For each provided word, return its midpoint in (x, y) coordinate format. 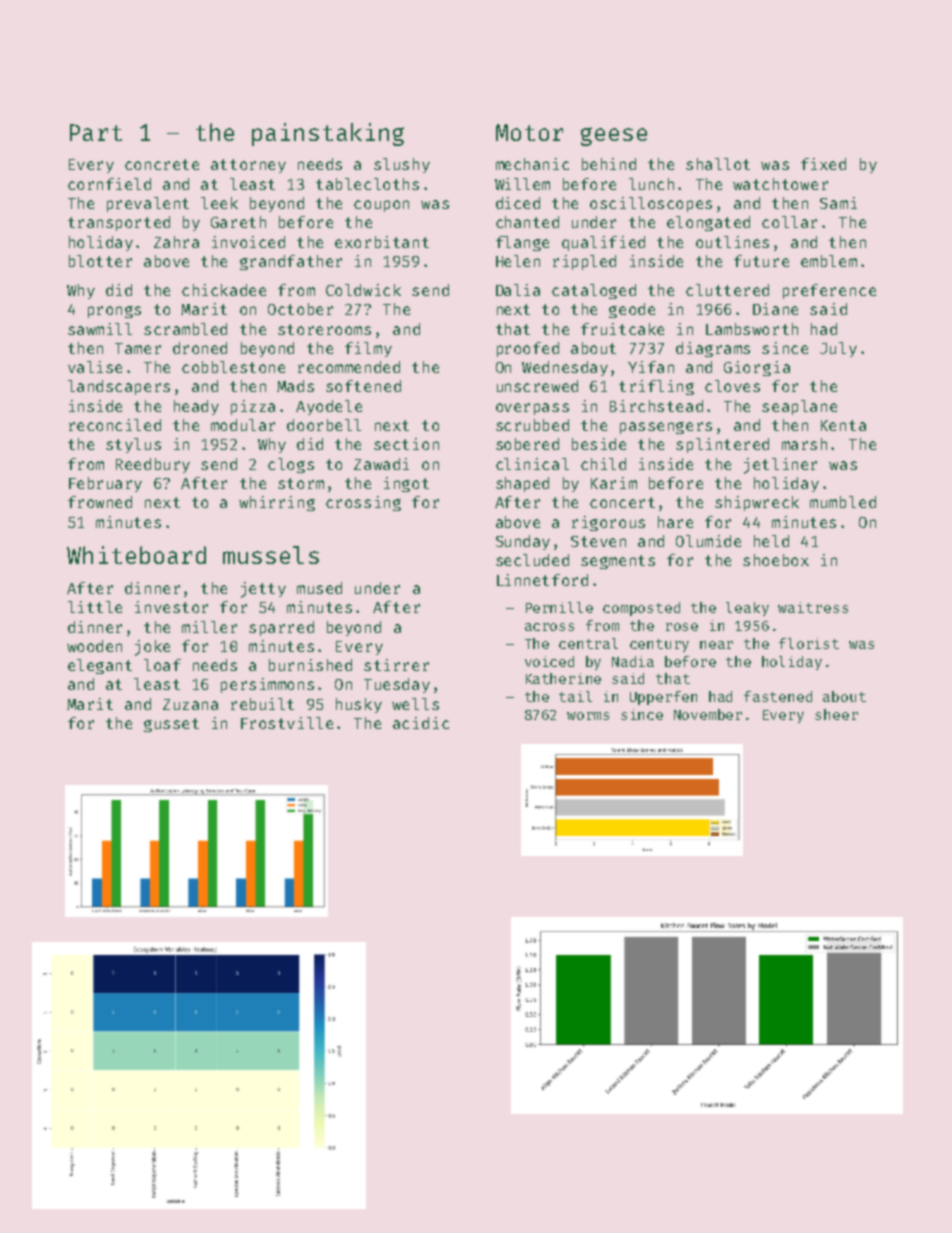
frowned (100, 502)
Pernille (559, 607)
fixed (823, 164)
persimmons (267, 685)
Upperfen (663, 698)
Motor (529, 132)
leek (219, 203)
